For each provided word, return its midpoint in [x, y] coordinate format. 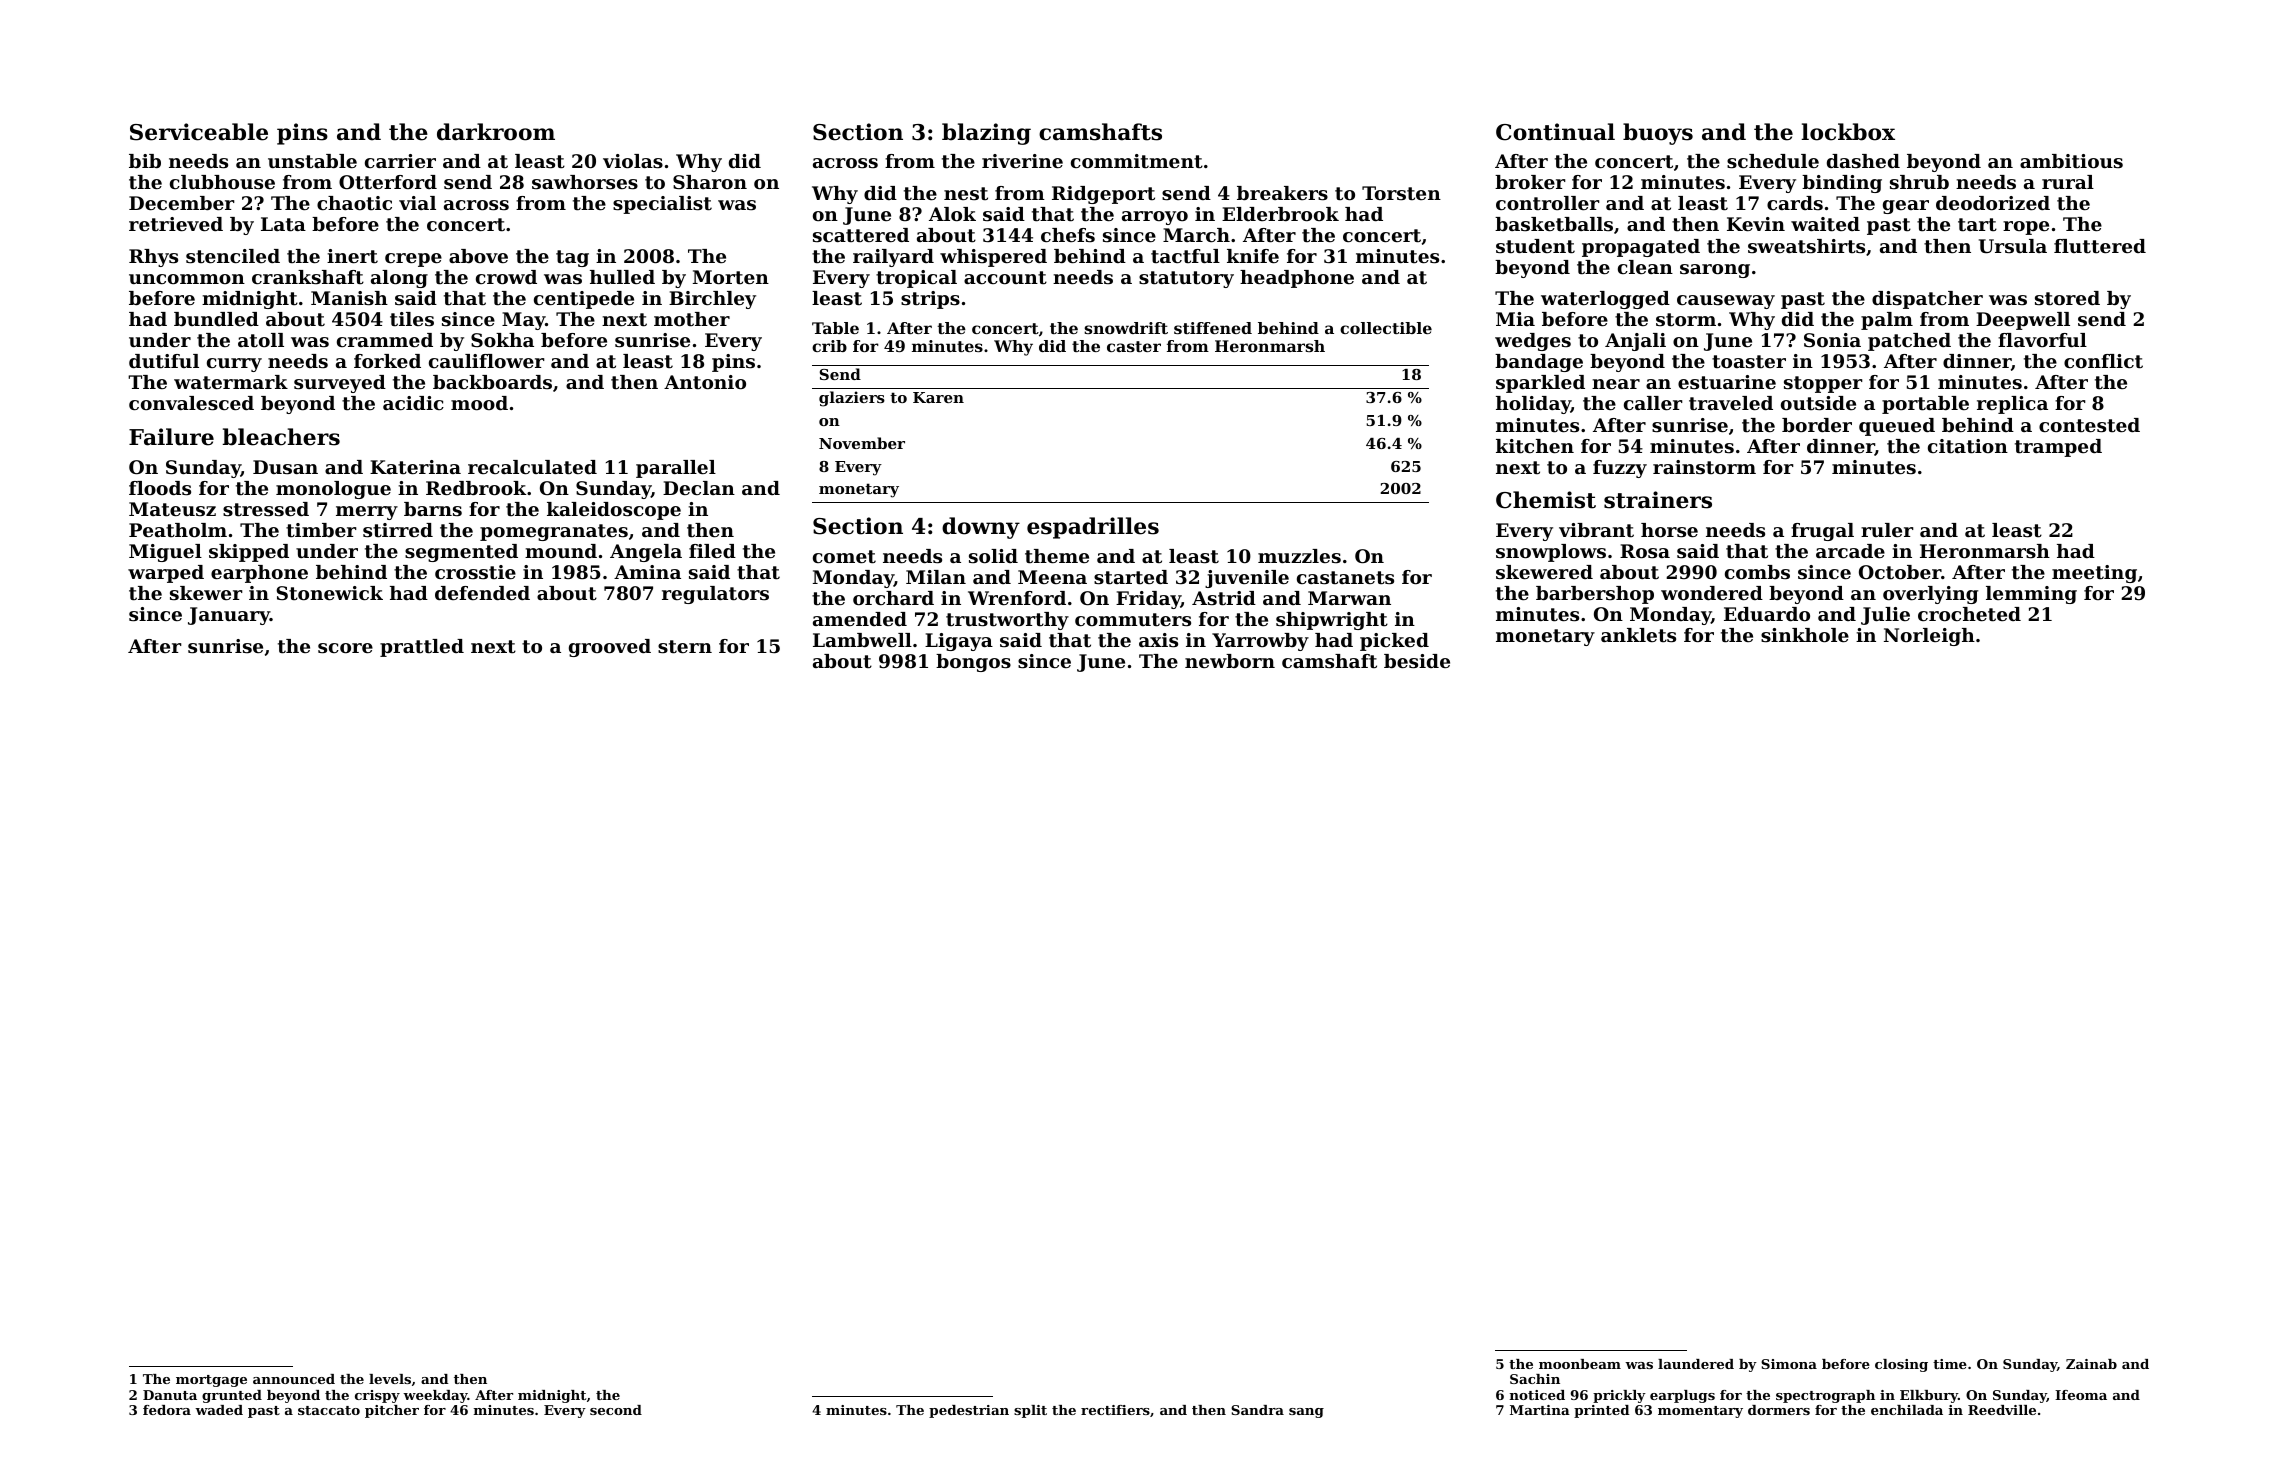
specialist [662, 205]
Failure [171, 437]
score [345, 648]
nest [966, 194]
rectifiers [1115, 1410]
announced [294, 1379]
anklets [1638, 635]
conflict [2103, 361]
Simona [1789, 1364]
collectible [1386, 328]
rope [2026, 228]
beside [1417, 661]
